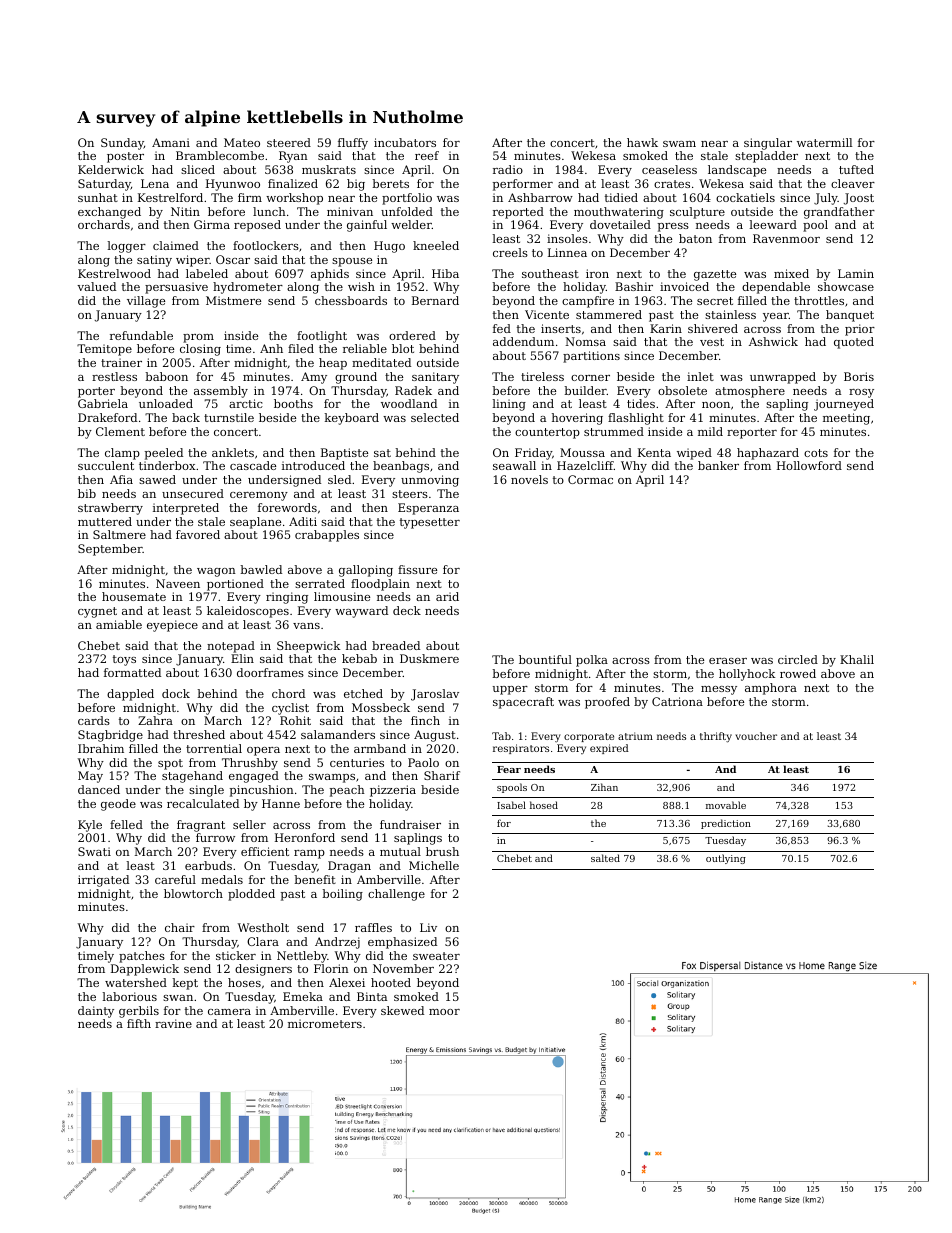 Image resolution: width=952 pixels, height=1233 pixels. Describe the element at coordinates (125, 157) in the screenshot. I see `poster` at that location.
